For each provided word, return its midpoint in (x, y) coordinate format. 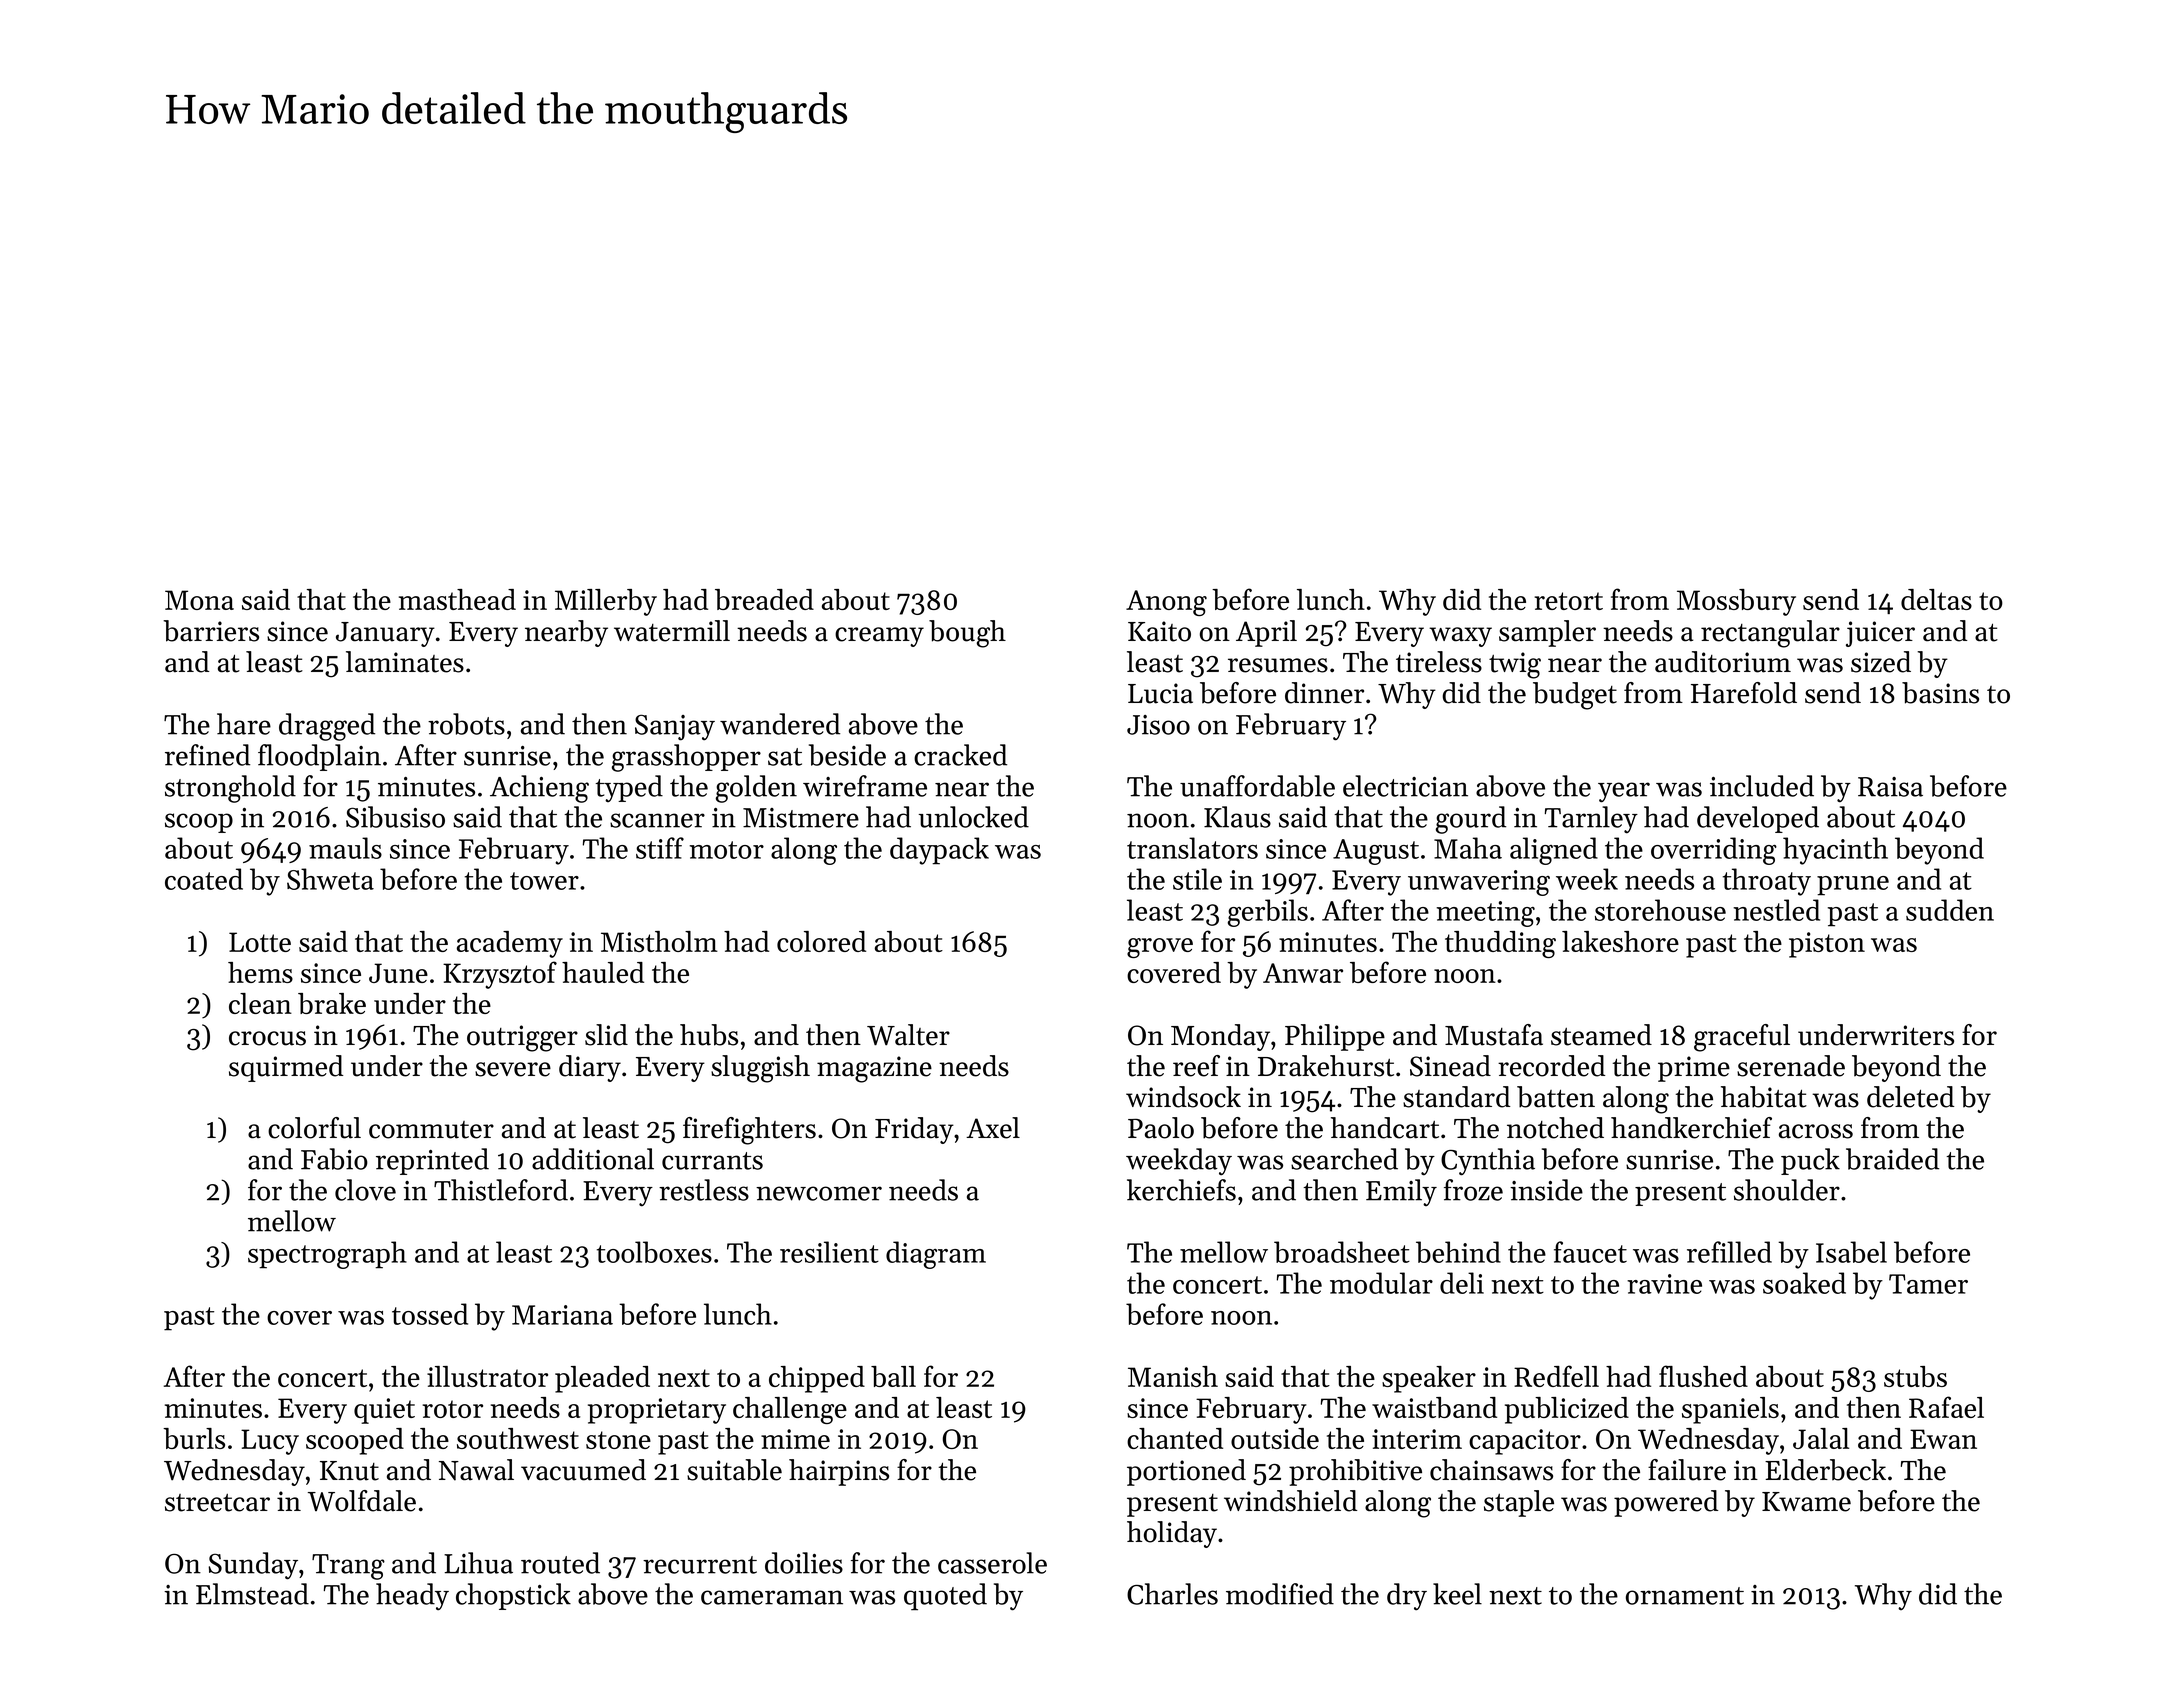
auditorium (1723, 662)
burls (194, 1438)
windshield (1290, 1501)
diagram (936, 1255)
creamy (879, 637)
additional (593, 1159)
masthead (457, 599)
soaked (1804, 1283)
